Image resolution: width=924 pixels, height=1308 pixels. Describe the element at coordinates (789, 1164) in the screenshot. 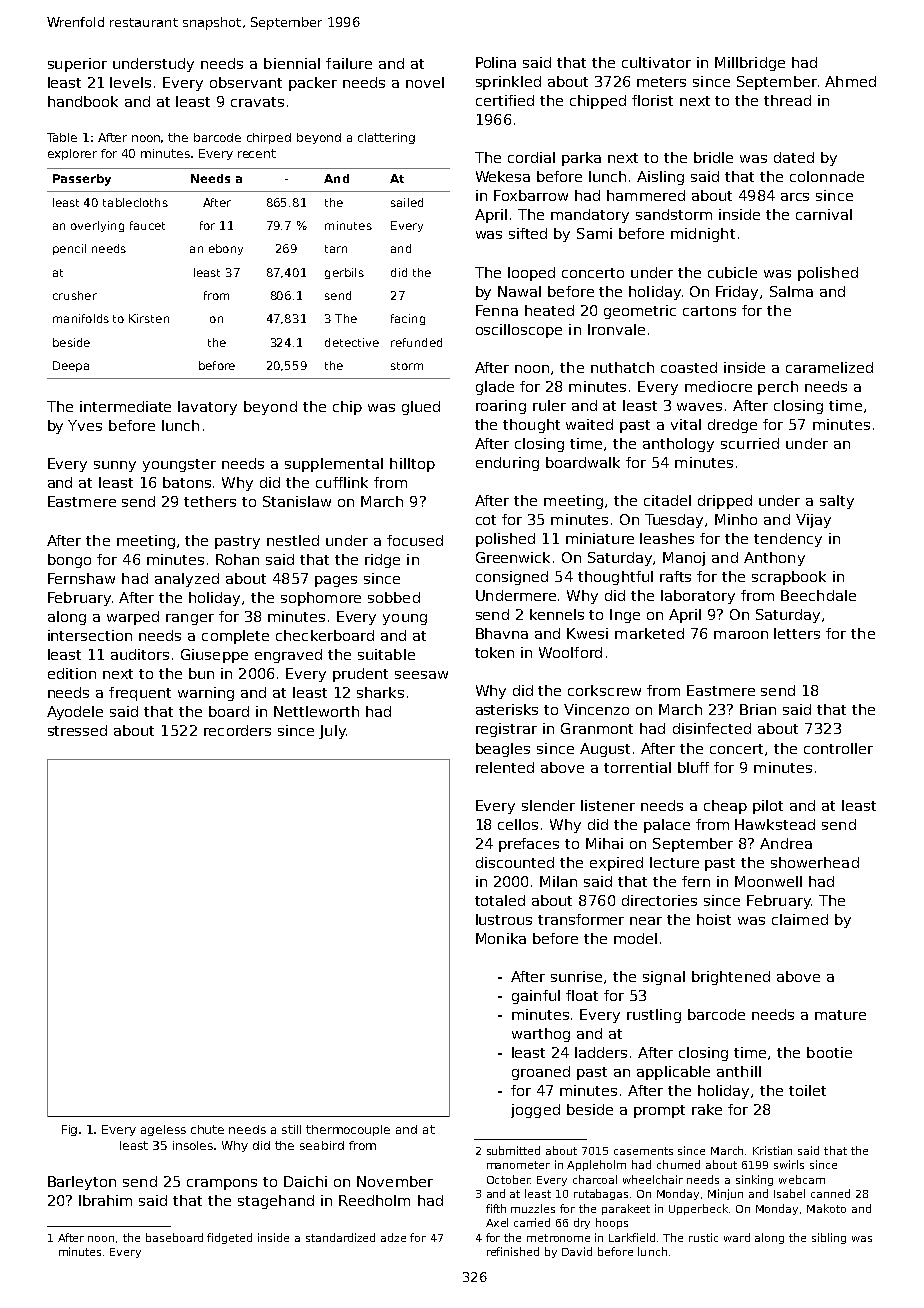

I see `swirls` at that location.
